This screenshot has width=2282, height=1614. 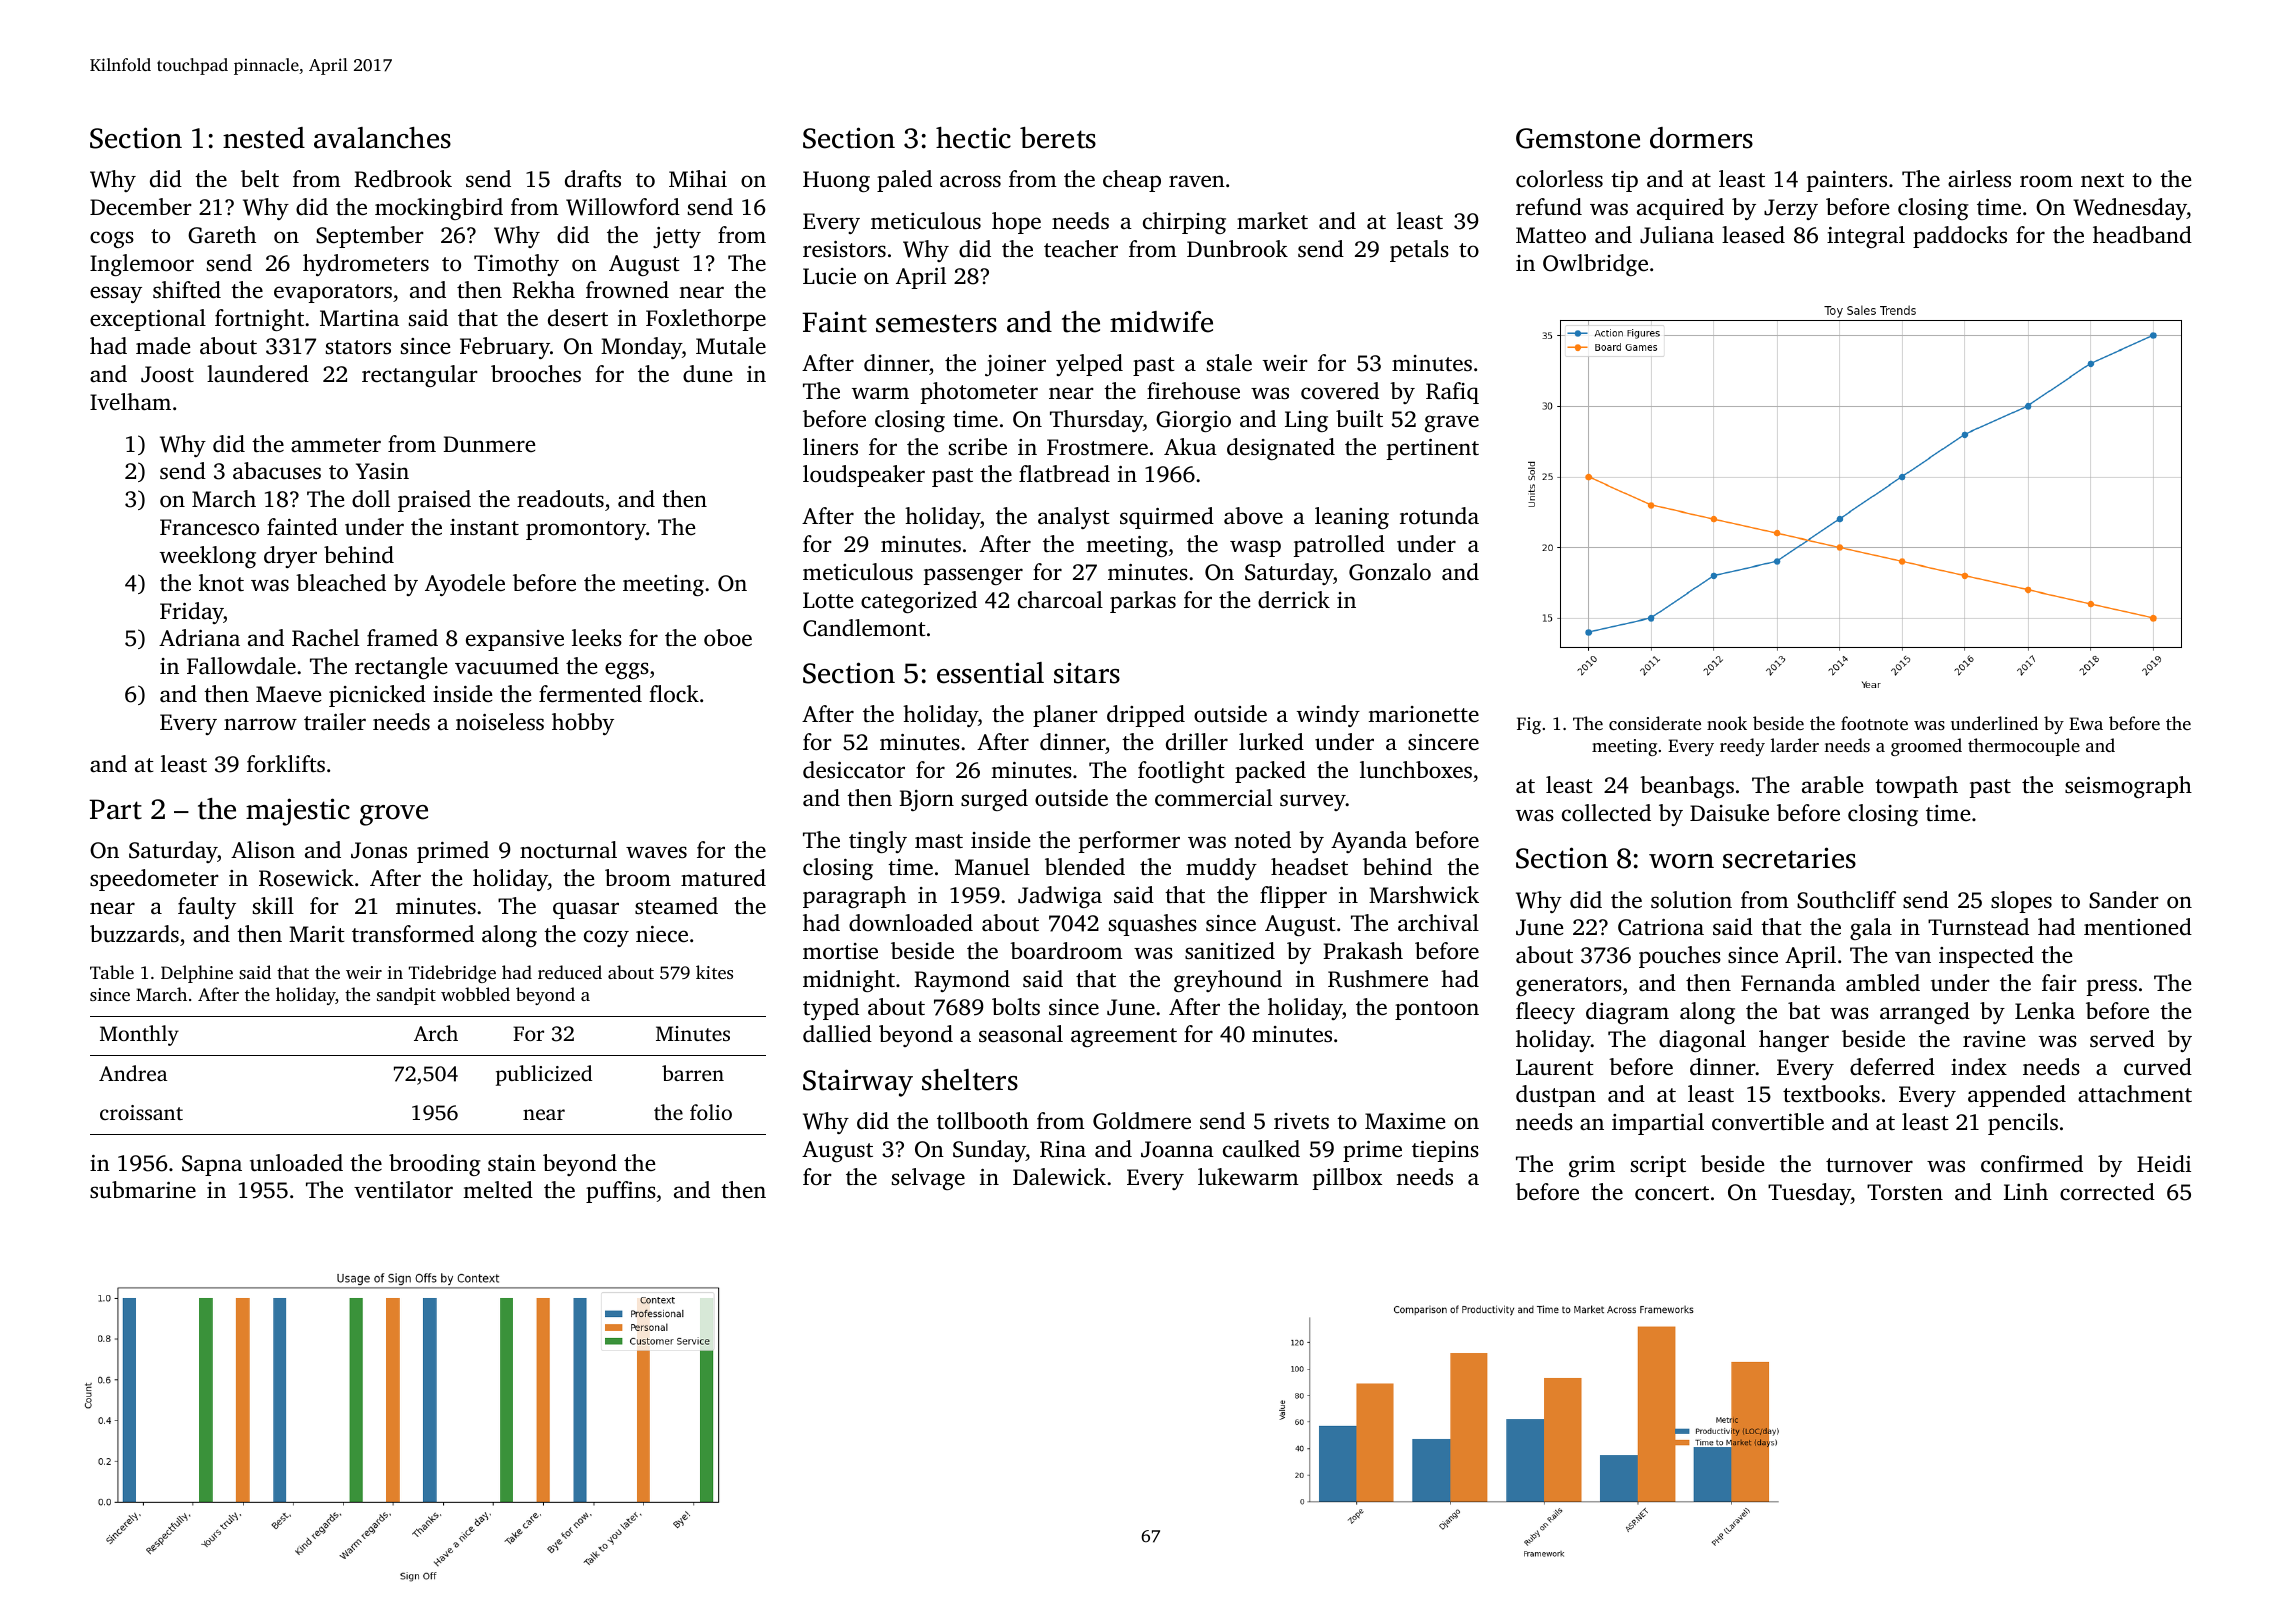 What do you see at coordinates (134, 933) in the screenshot?
I see `buzzards` at bounding box center [134, 933].
